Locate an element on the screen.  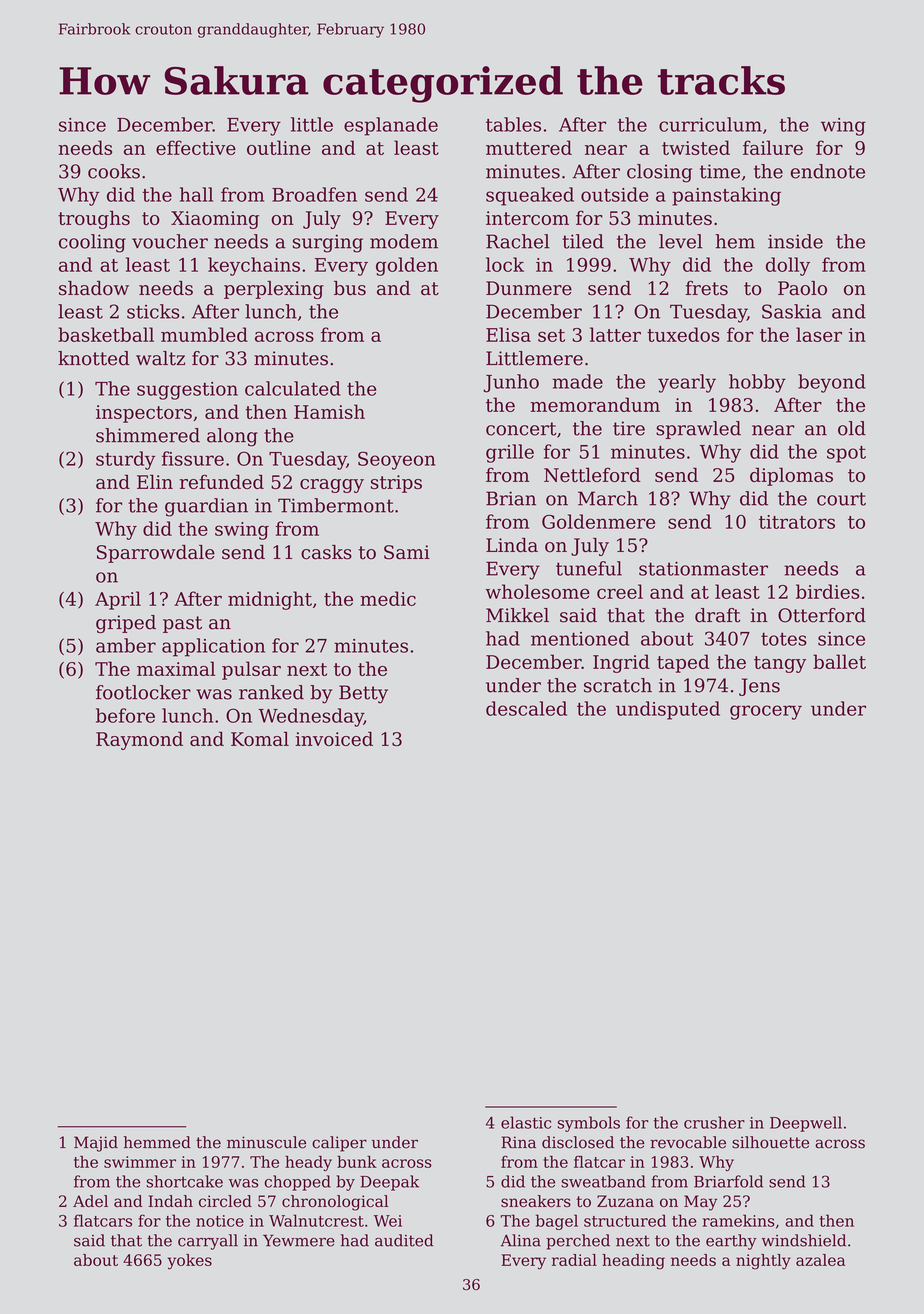
tire is located at coordinates (629, 428).
